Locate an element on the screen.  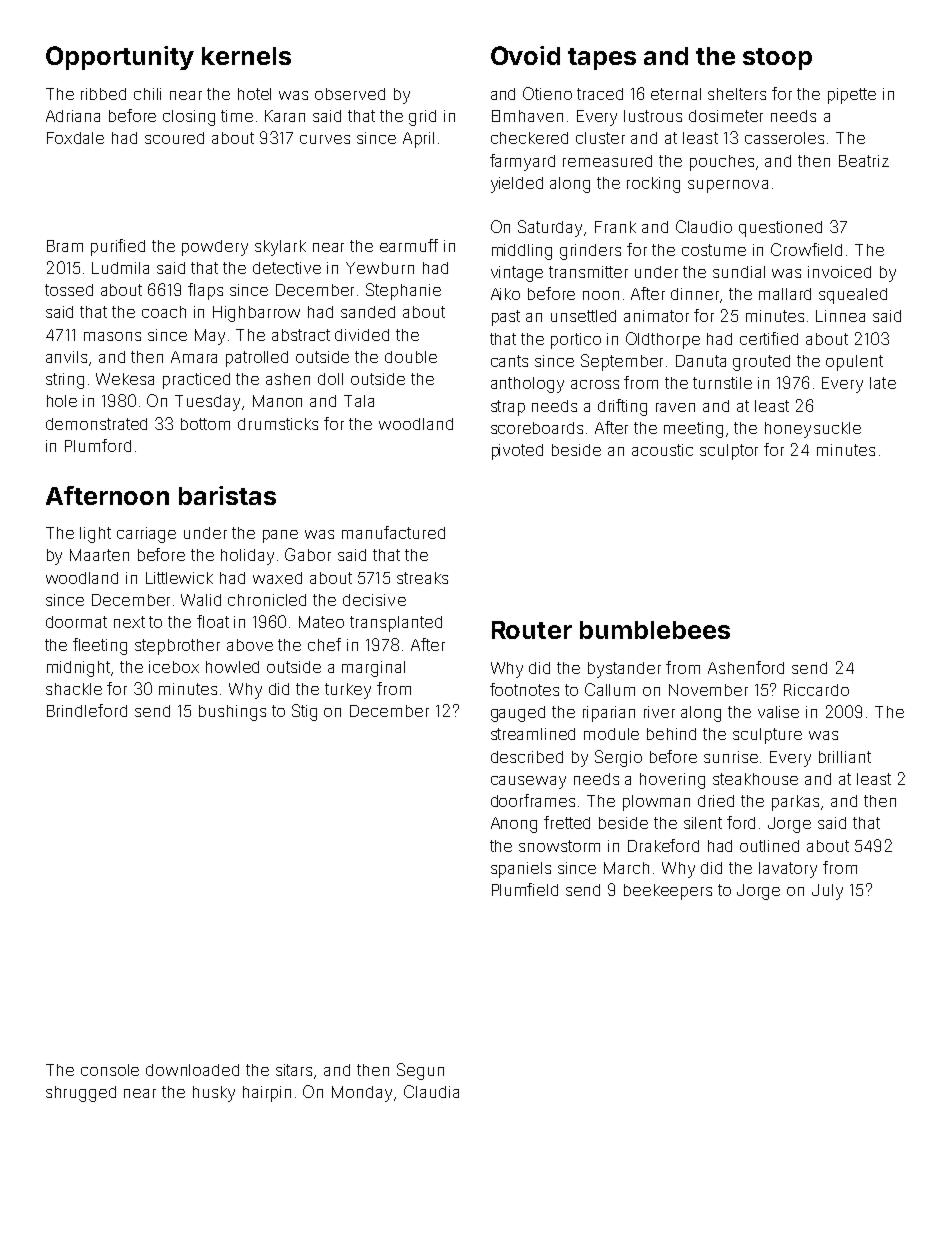
pane is located at coordinates (280, 536).
